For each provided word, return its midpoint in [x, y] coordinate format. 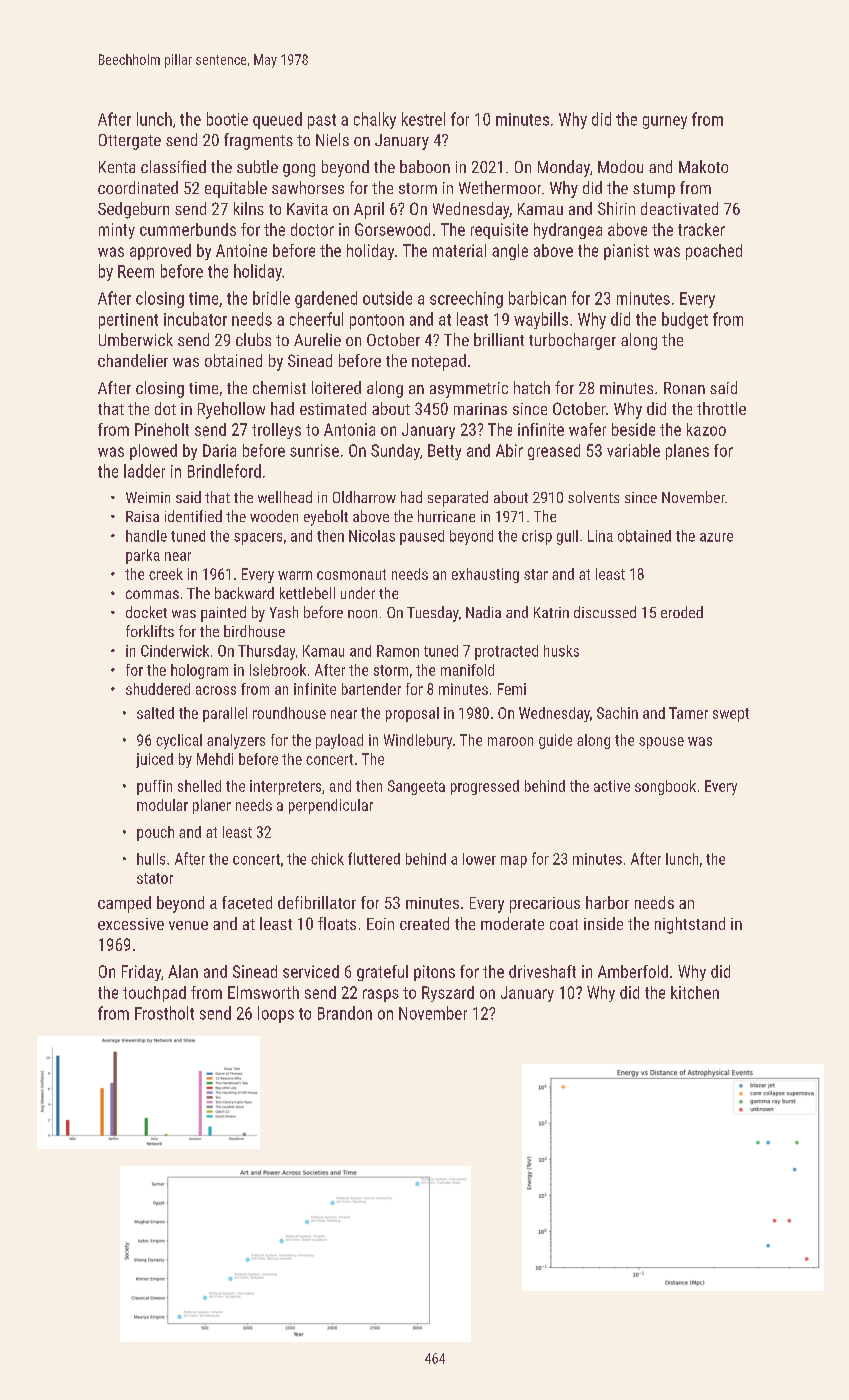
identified [193, 516]
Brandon [345, 1013]
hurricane [446, 516]
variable [633, 450]
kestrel [423, 119]
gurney [665, 122]
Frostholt [164, 1013]
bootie [227, 119]
